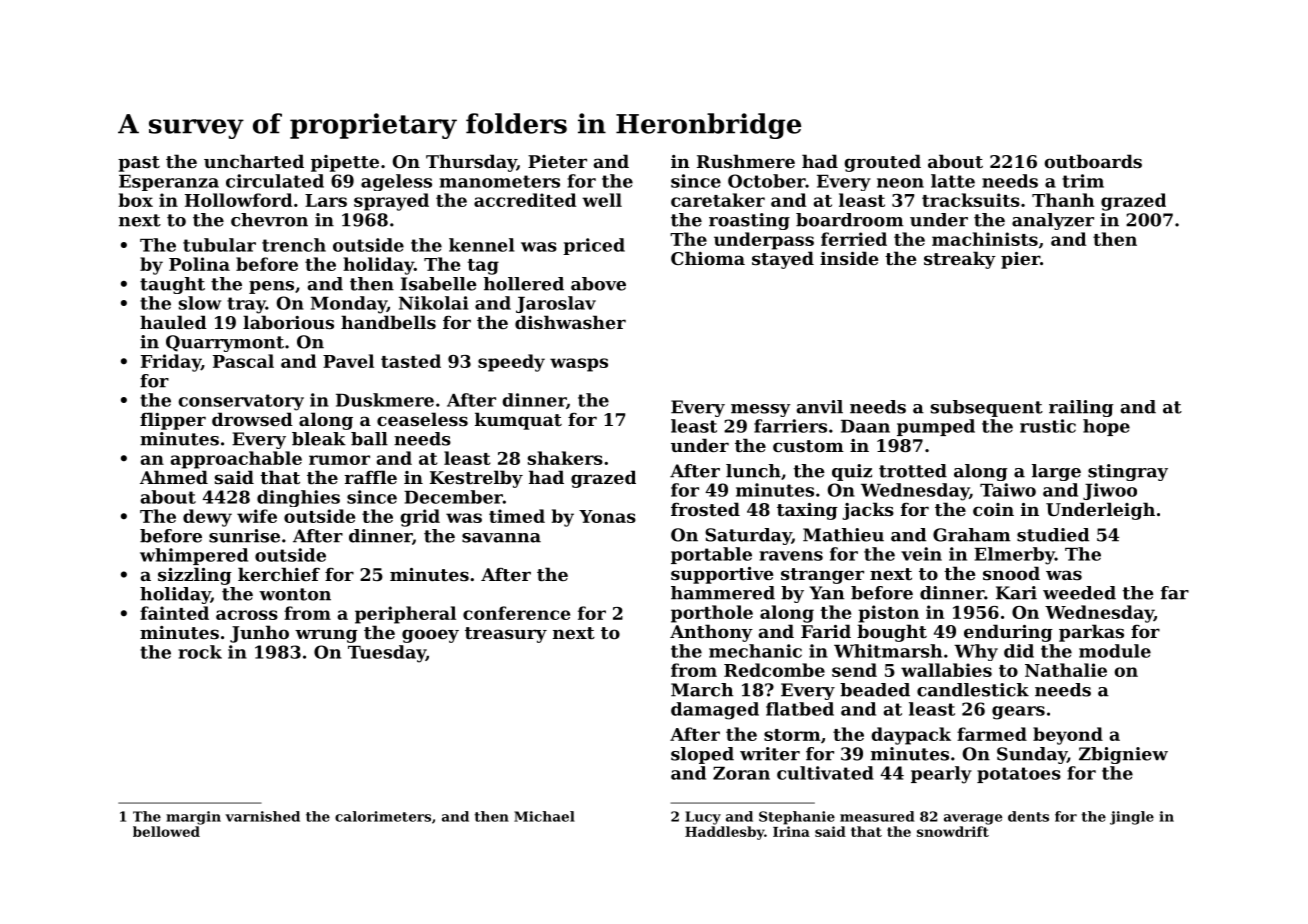  What do you see at coordinates (960, 260) in the screenshot?
I see `streaky` at bounding box center [960, 260].
